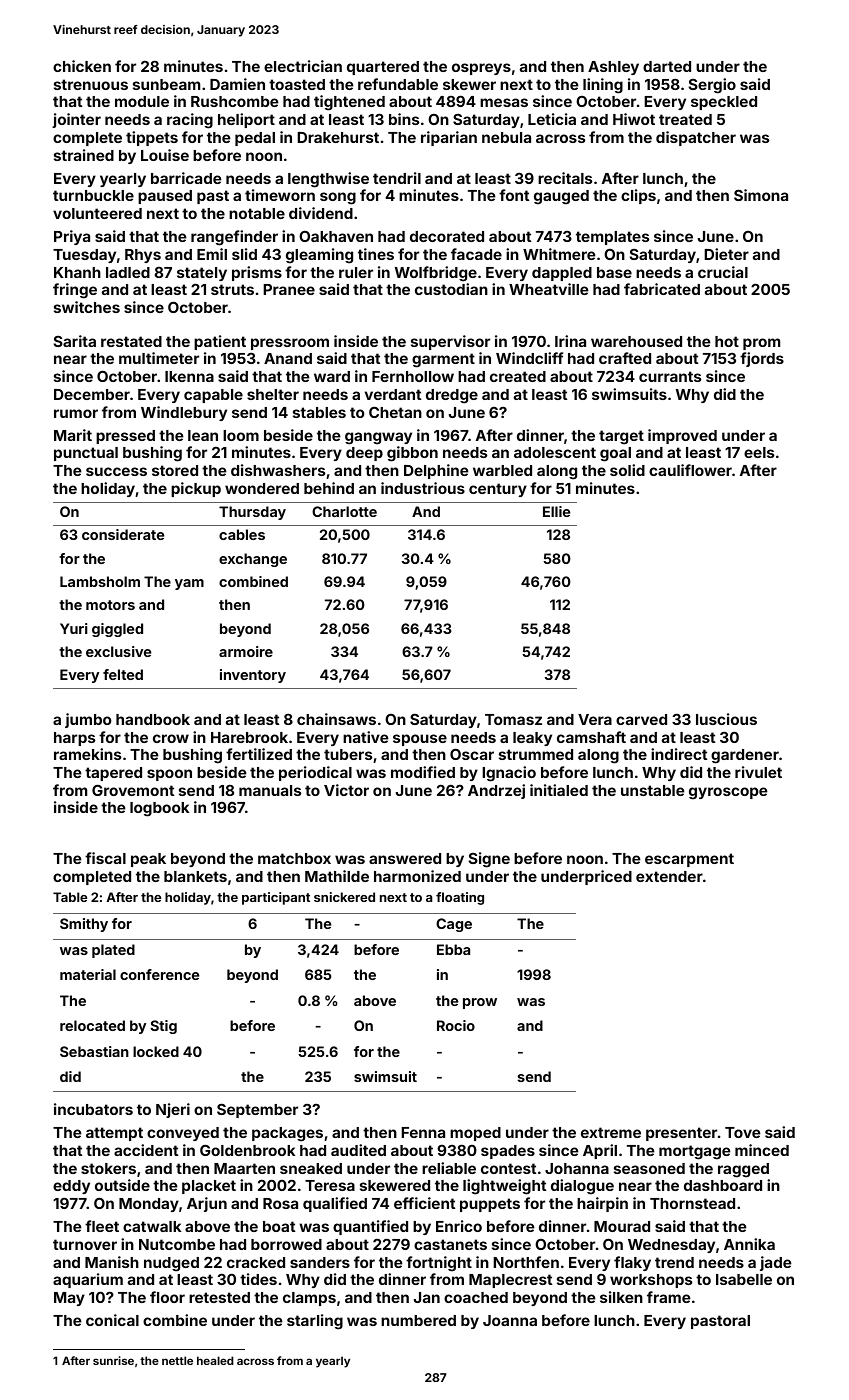  Describe the element at coordinates (450, 342) in the screenshot. I see `supervisor` at that location.
